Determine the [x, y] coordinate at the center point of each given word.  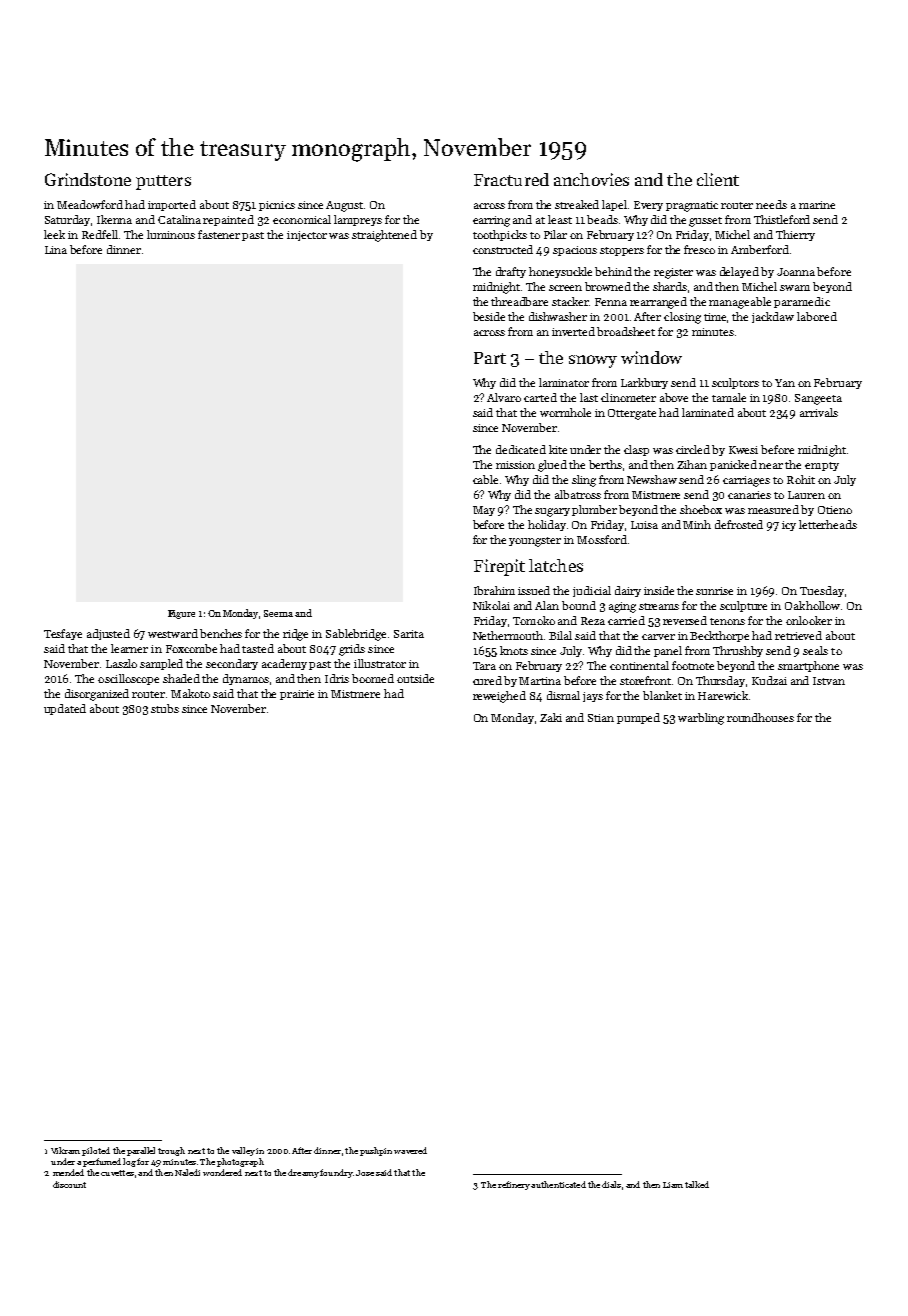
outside [415, 678]
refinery [514, 1185]
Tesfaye [63, 634]
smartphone [808, 666]
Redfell [100, 234]
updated [65, 709]
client [718, 179]
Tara [484, 666]
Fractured [511, 179]
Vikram [65, 1150]
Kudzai [769, 680]
